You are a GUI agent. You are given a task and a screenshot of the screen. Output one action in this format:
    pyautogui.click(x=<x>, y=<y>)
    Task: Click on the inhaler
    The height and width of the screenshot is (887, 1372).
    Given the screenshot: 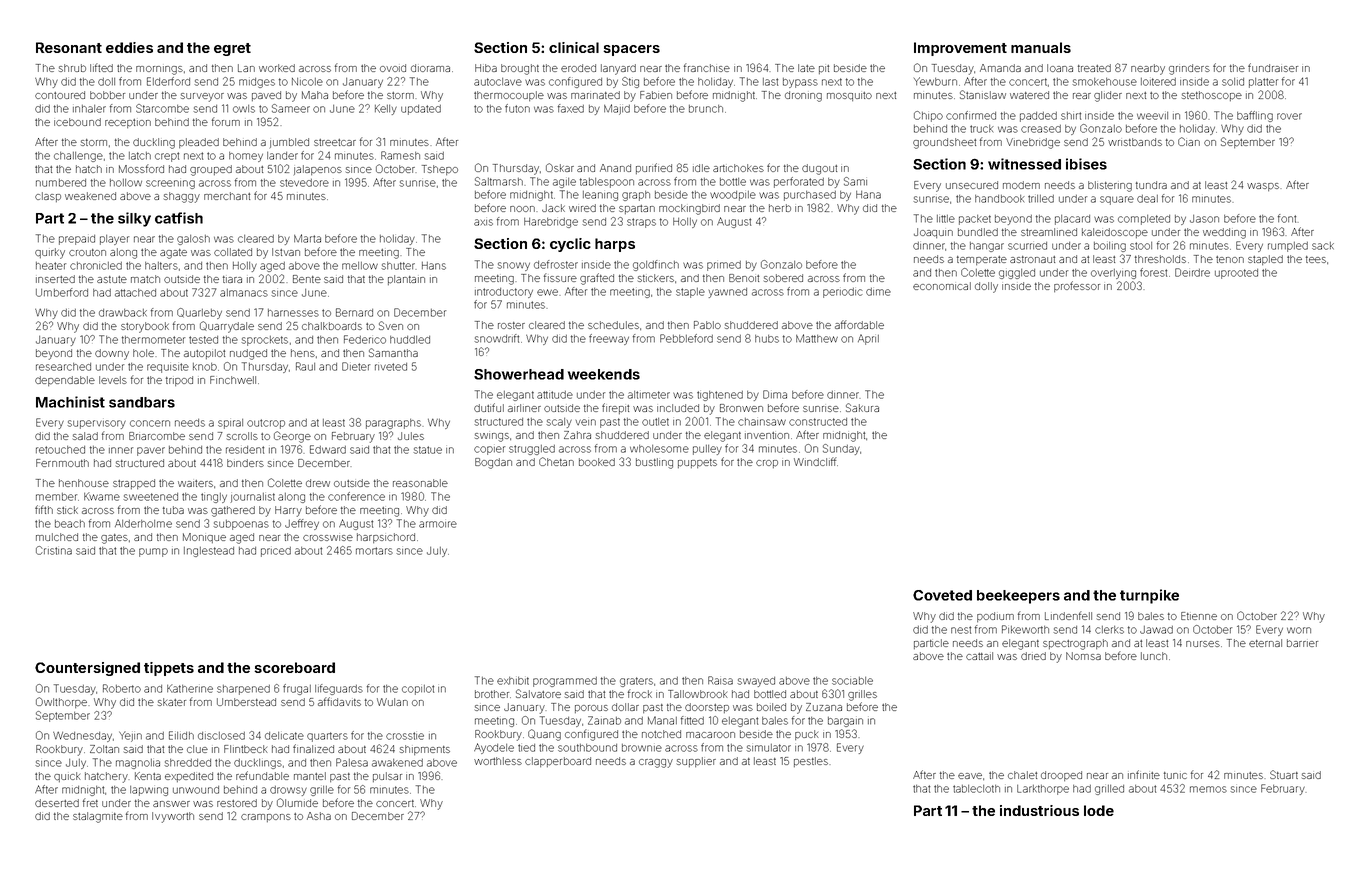 What is the action you would take?
    pyautogui.click(x=89, y=109)
